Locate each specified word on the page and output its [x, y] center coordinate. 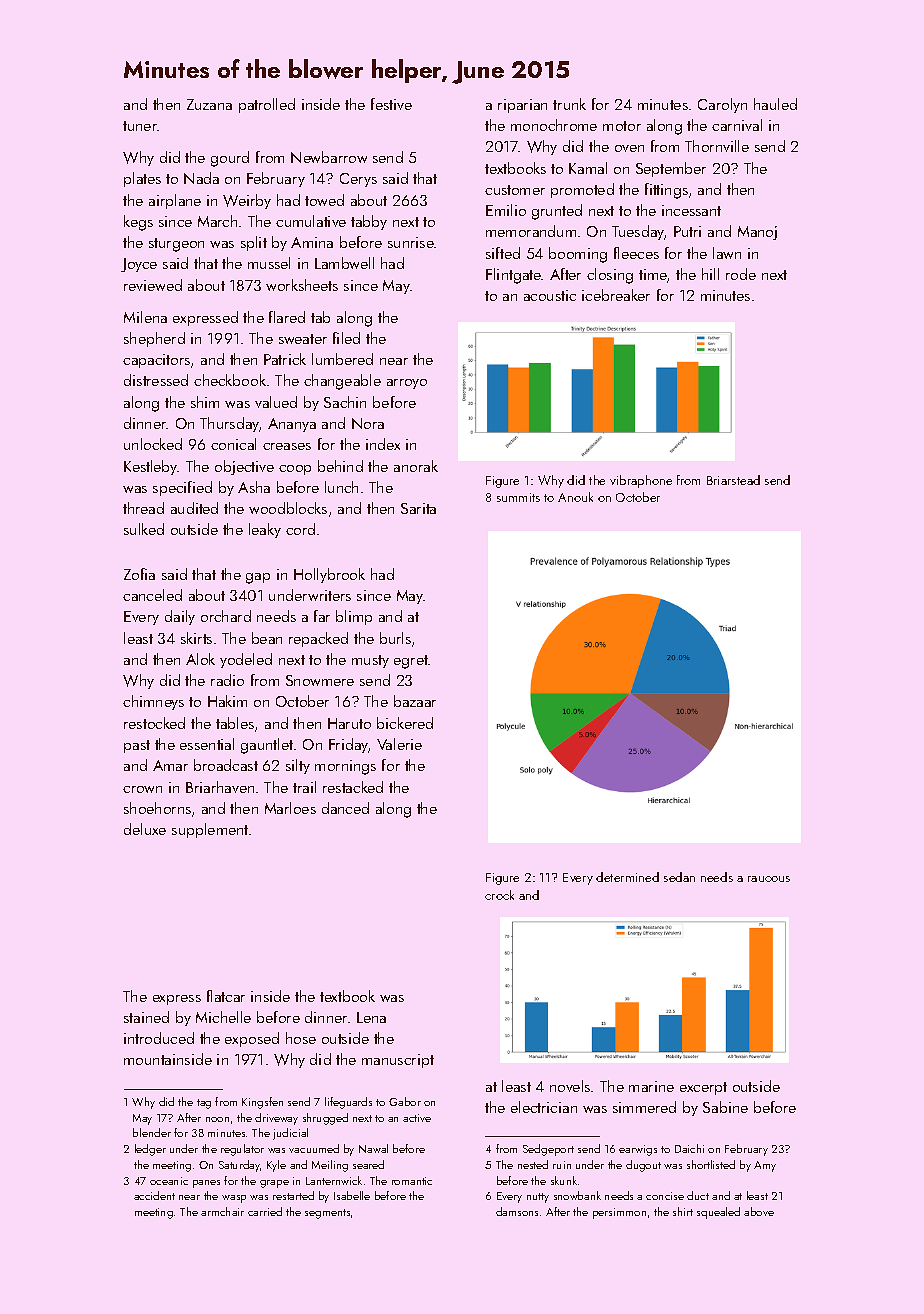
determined [627, 877]
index [383, 444]
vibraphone [641, 481]
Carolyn [722, 105]
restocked [154, 723]
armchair [222, 1211]
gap [258, 578]
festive [391, 104]
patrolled [267, 105]
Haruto [349, 723]
